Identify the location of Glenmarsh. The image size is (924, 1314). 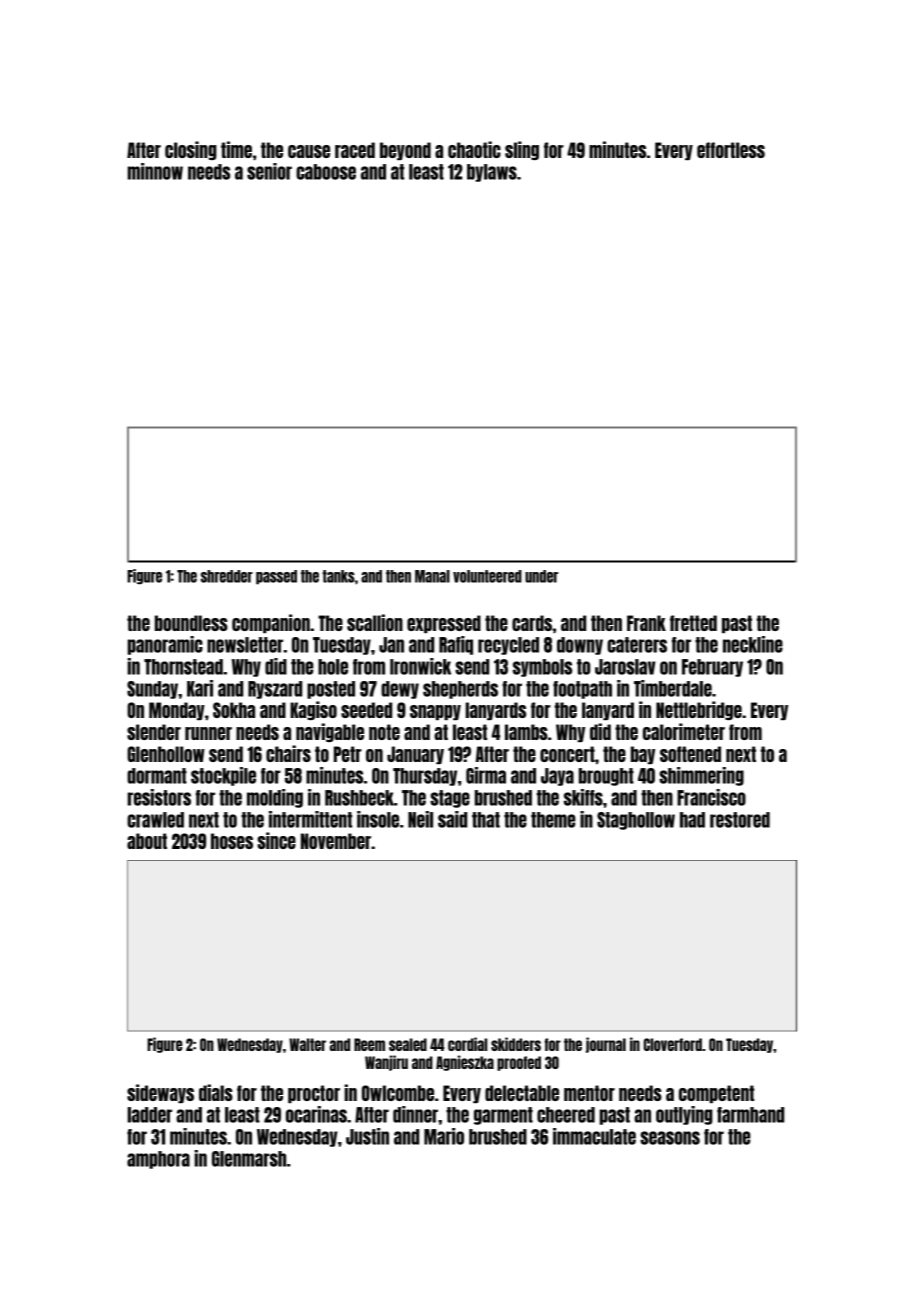
(249, 1159).
